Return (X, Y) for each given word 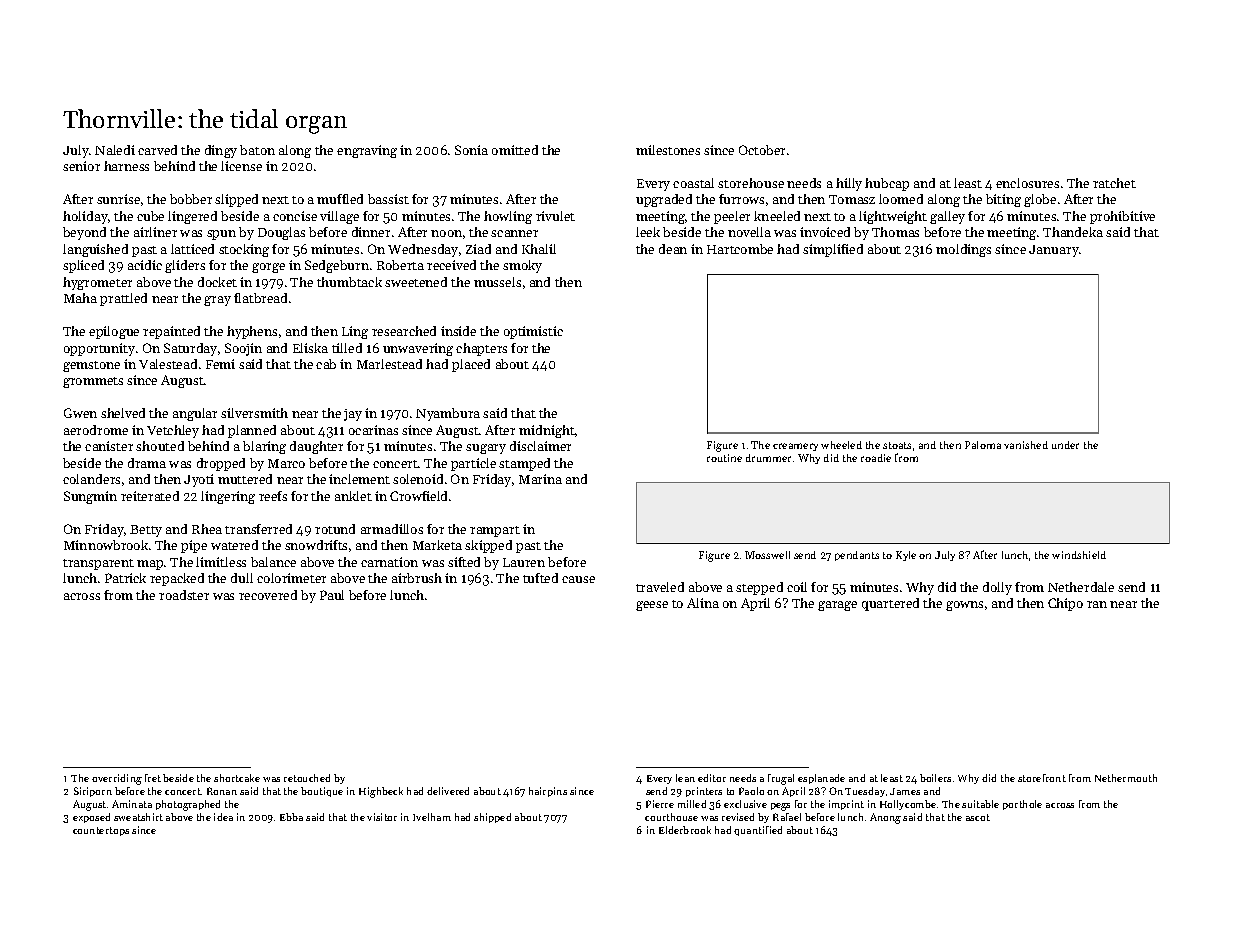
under (1065, 445)
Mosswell (767, 555)
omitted (515, 150)
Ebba (291, 817)
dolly (997, 588)
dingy (221, 151)
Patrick (125, 578)
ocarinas (373, 430)
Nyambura (448, 414)
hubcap (887, 184)
